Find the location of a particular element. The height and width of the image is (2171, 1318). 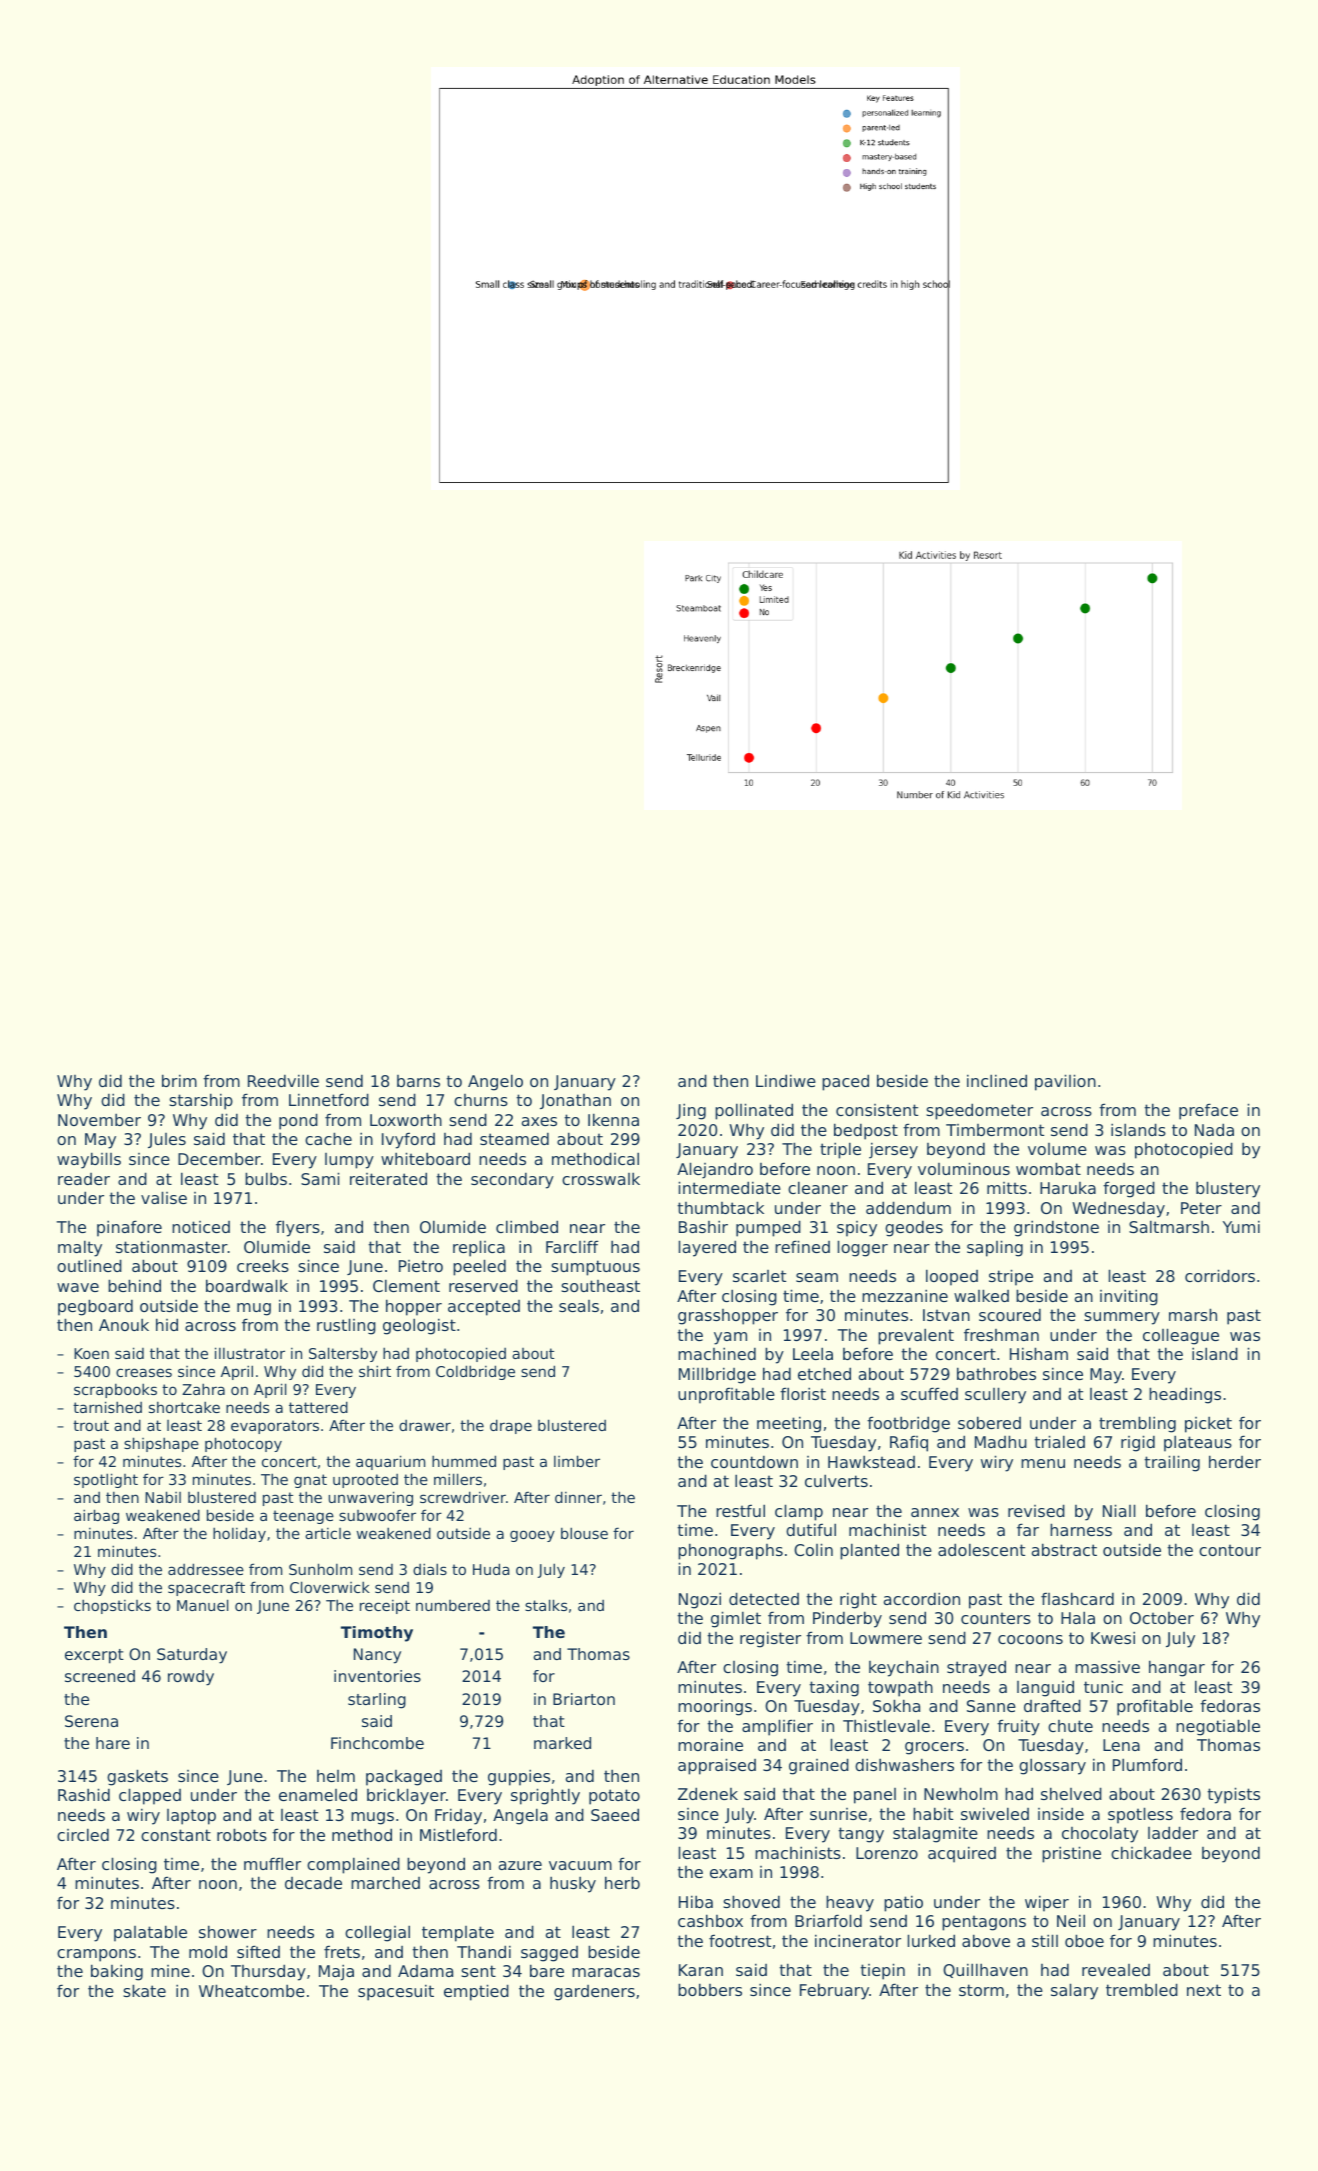

bricklayer is located at coordinates (406, 1796).
